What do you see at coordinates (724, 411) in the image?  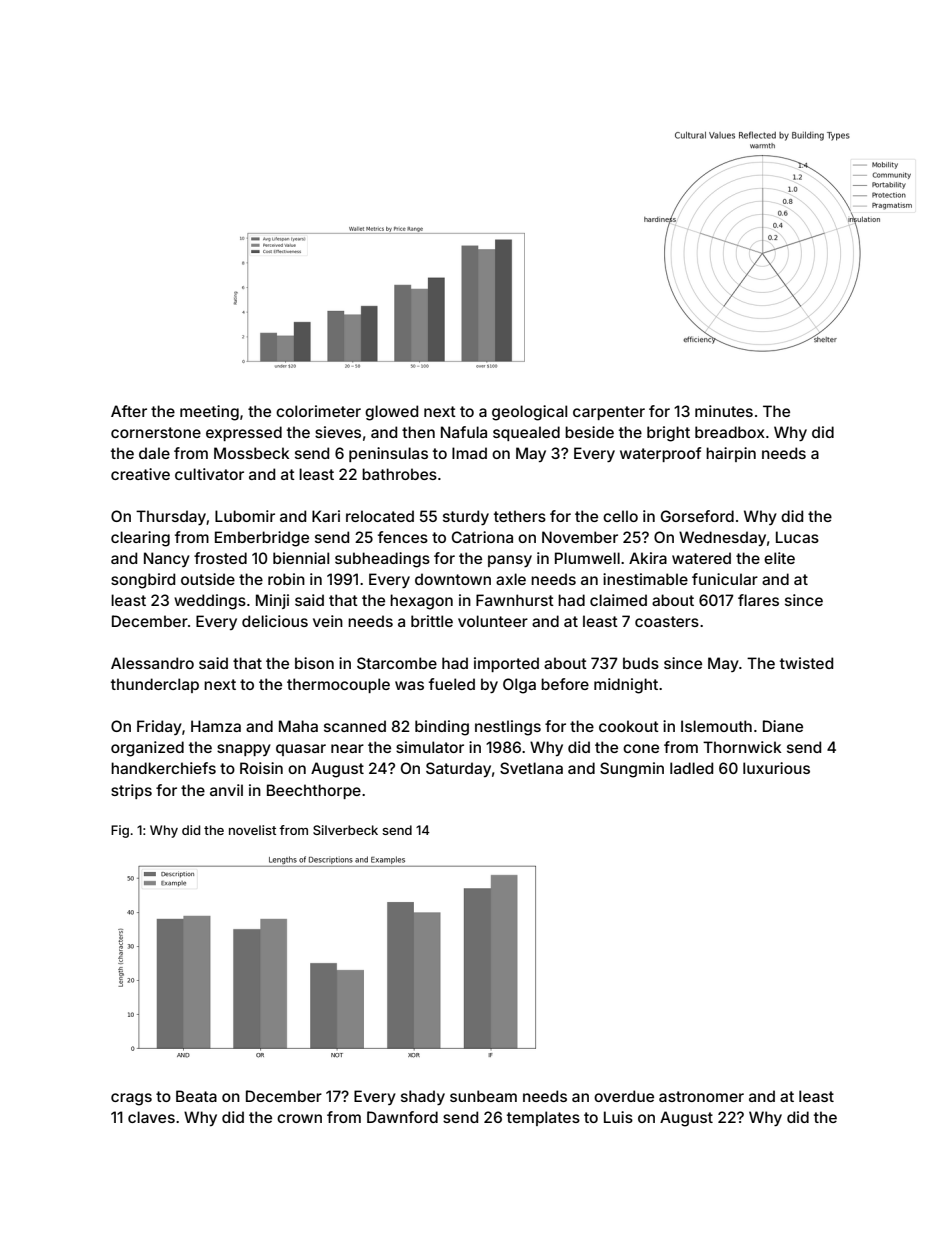 I see `minutes` at bounding box center [724, 411].
